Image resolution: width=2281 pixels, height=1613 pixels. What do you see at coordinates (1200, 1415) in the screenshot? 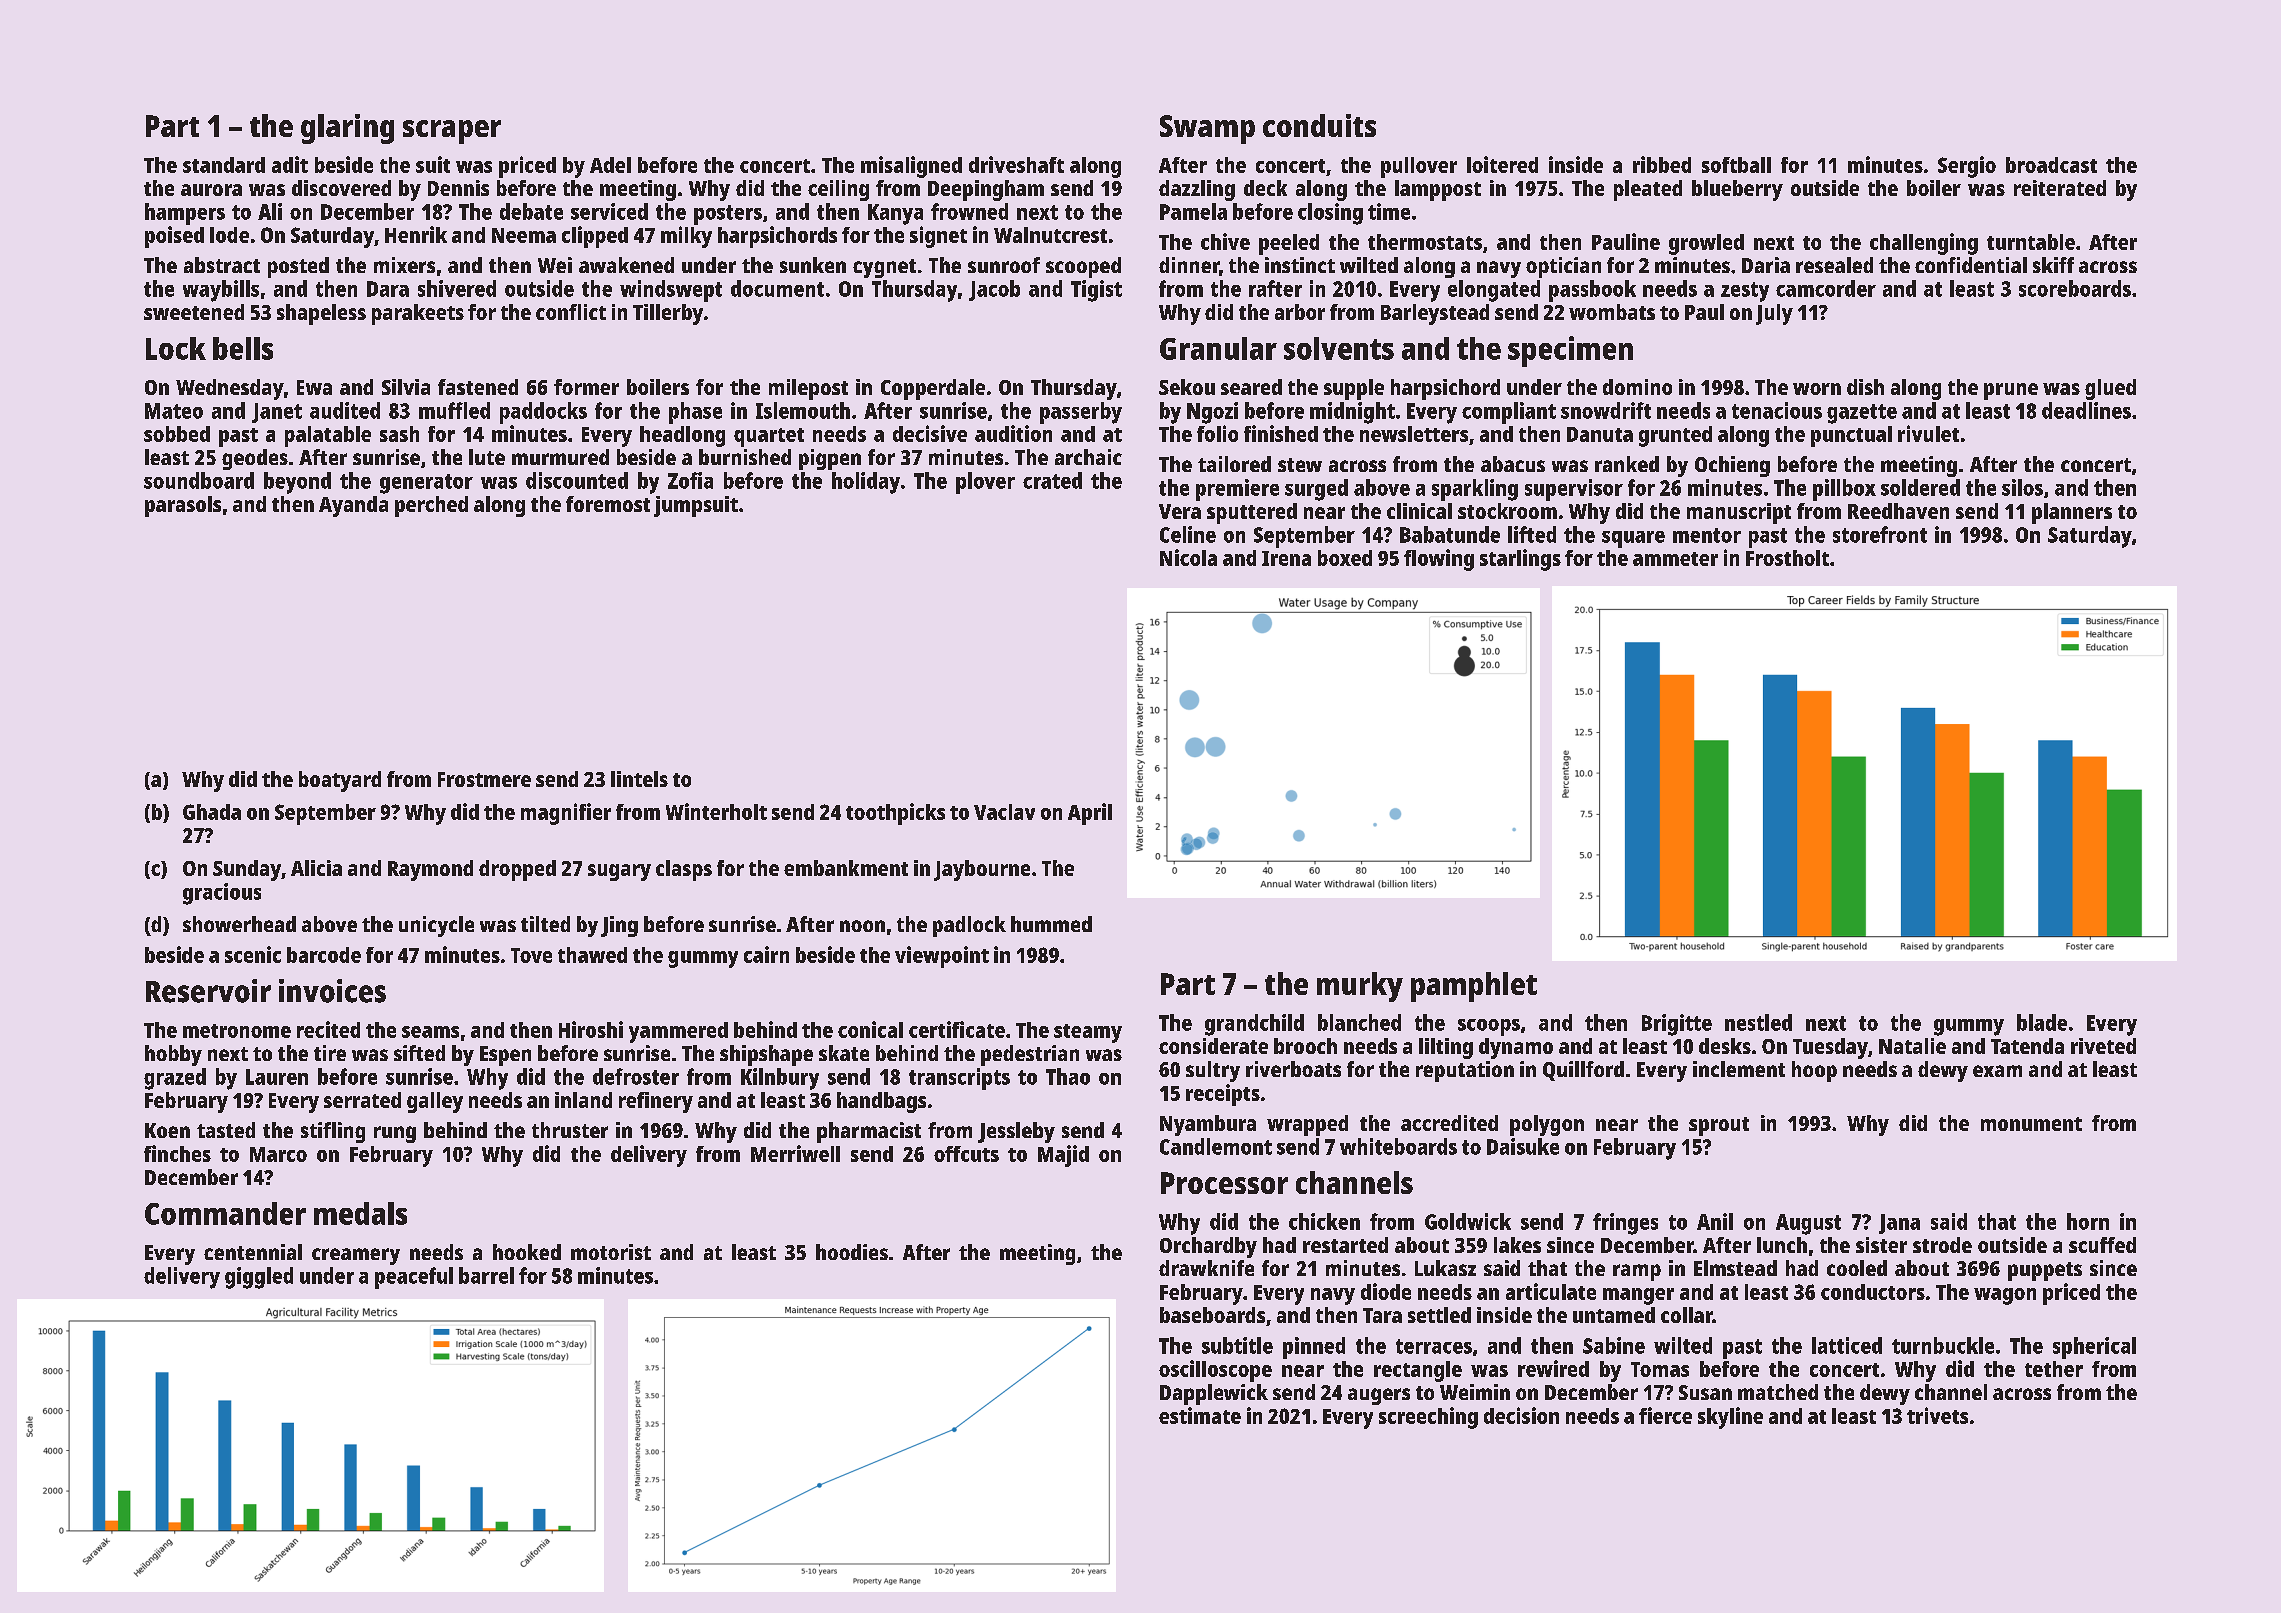
I see `estimate` at bounding box center [1200, 1415].
